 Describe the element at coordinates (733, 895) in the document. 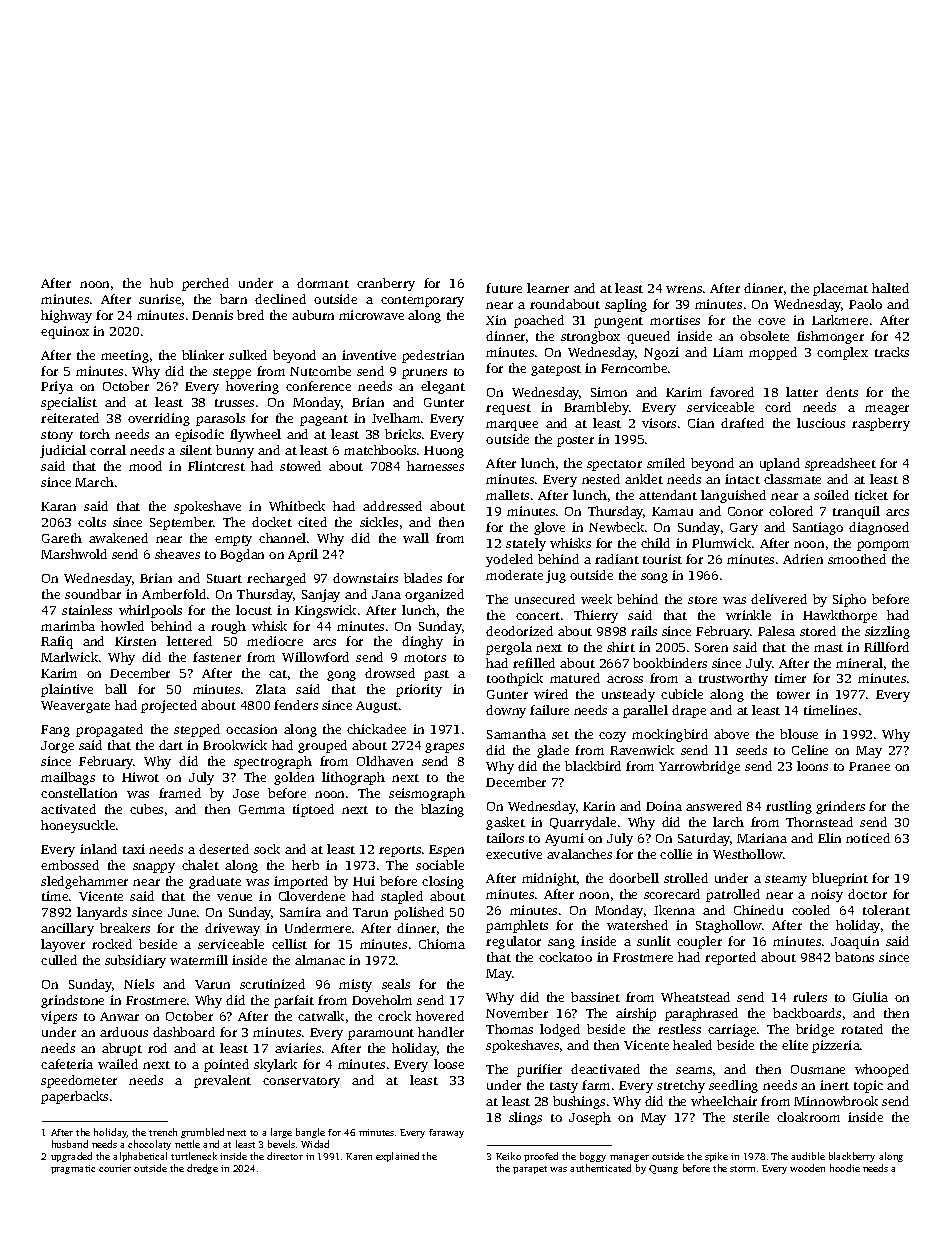

I see `patrolled` at that location.
